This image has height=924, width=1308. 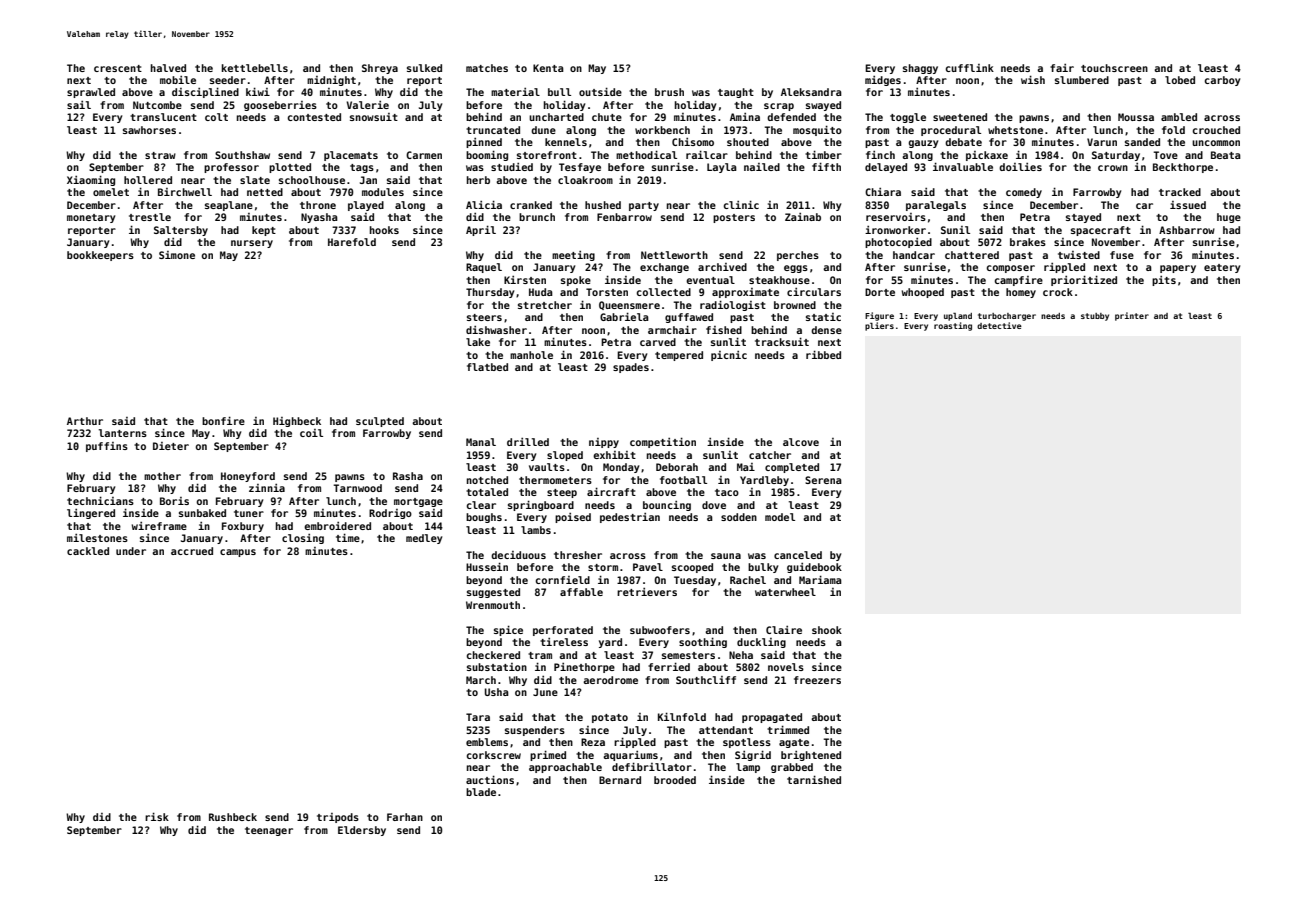 What do you see at coordinates (543, 130) in the image?
I see `dune` at bounding box center [543, 130].
